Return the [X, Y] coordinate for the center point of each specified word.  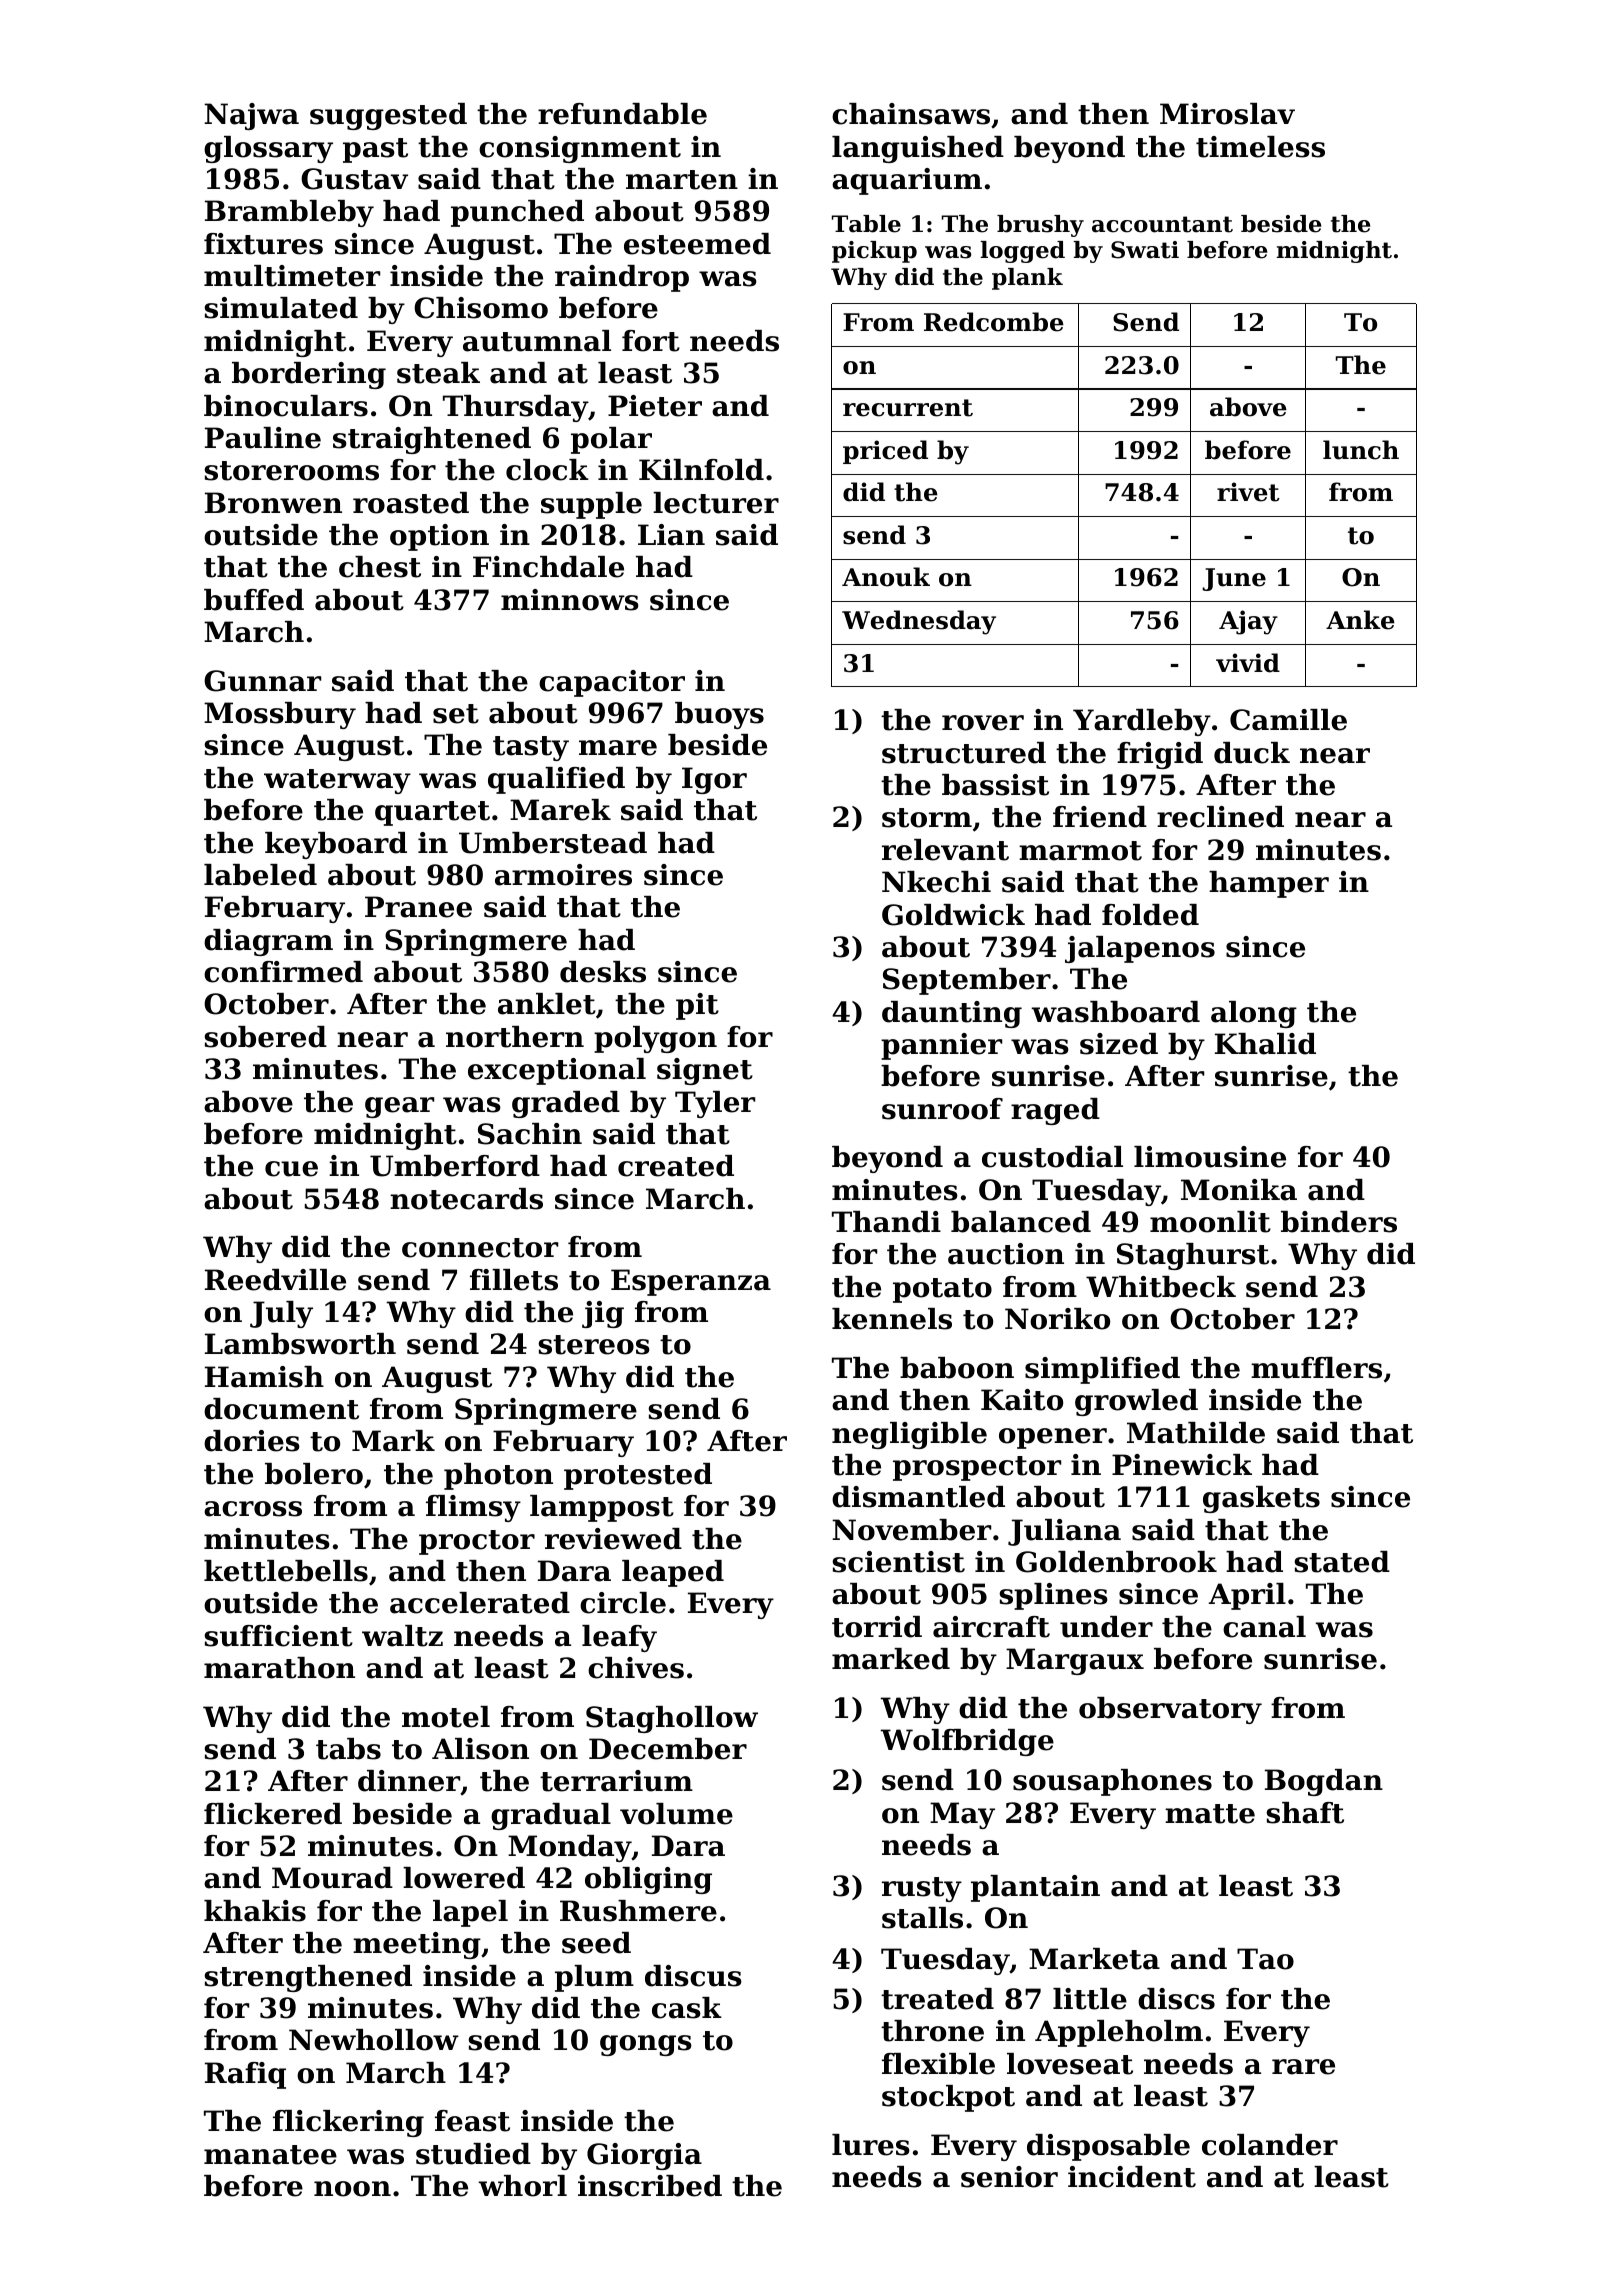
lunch [1361, 450]
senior [1009, 2177]
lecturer [716, 503]
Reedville [275, 1280]
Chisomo [481, 308]
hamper [1269, 884]
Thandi [886, 1222]
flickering [348, 2123]
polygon [655, 1039]
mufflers [1316, 1368]
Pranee [418, 907]
